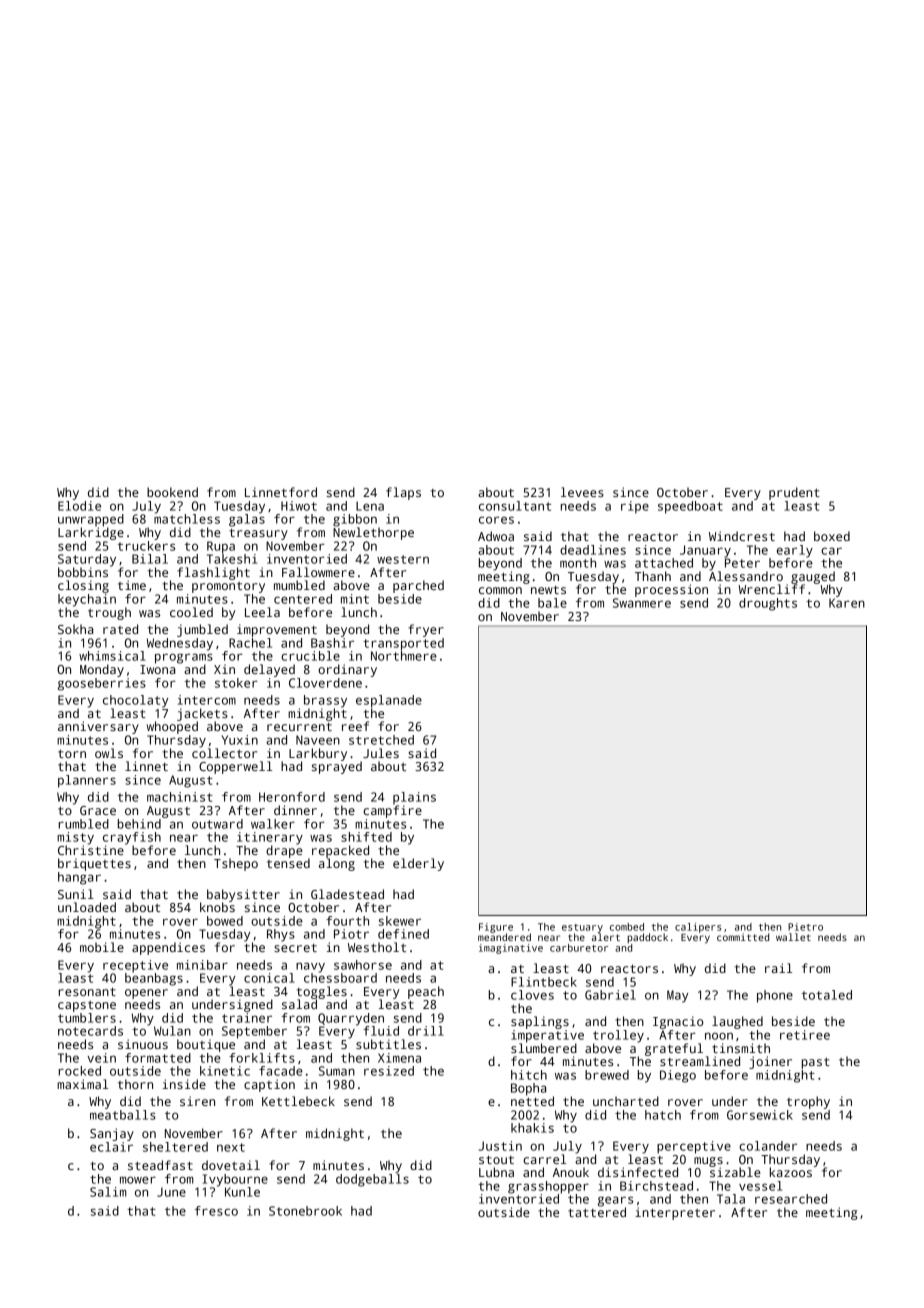 The image size is (924, 1308). Describe the element at coordinates (108, 1192) in the image. I see `Salim` at that location.
